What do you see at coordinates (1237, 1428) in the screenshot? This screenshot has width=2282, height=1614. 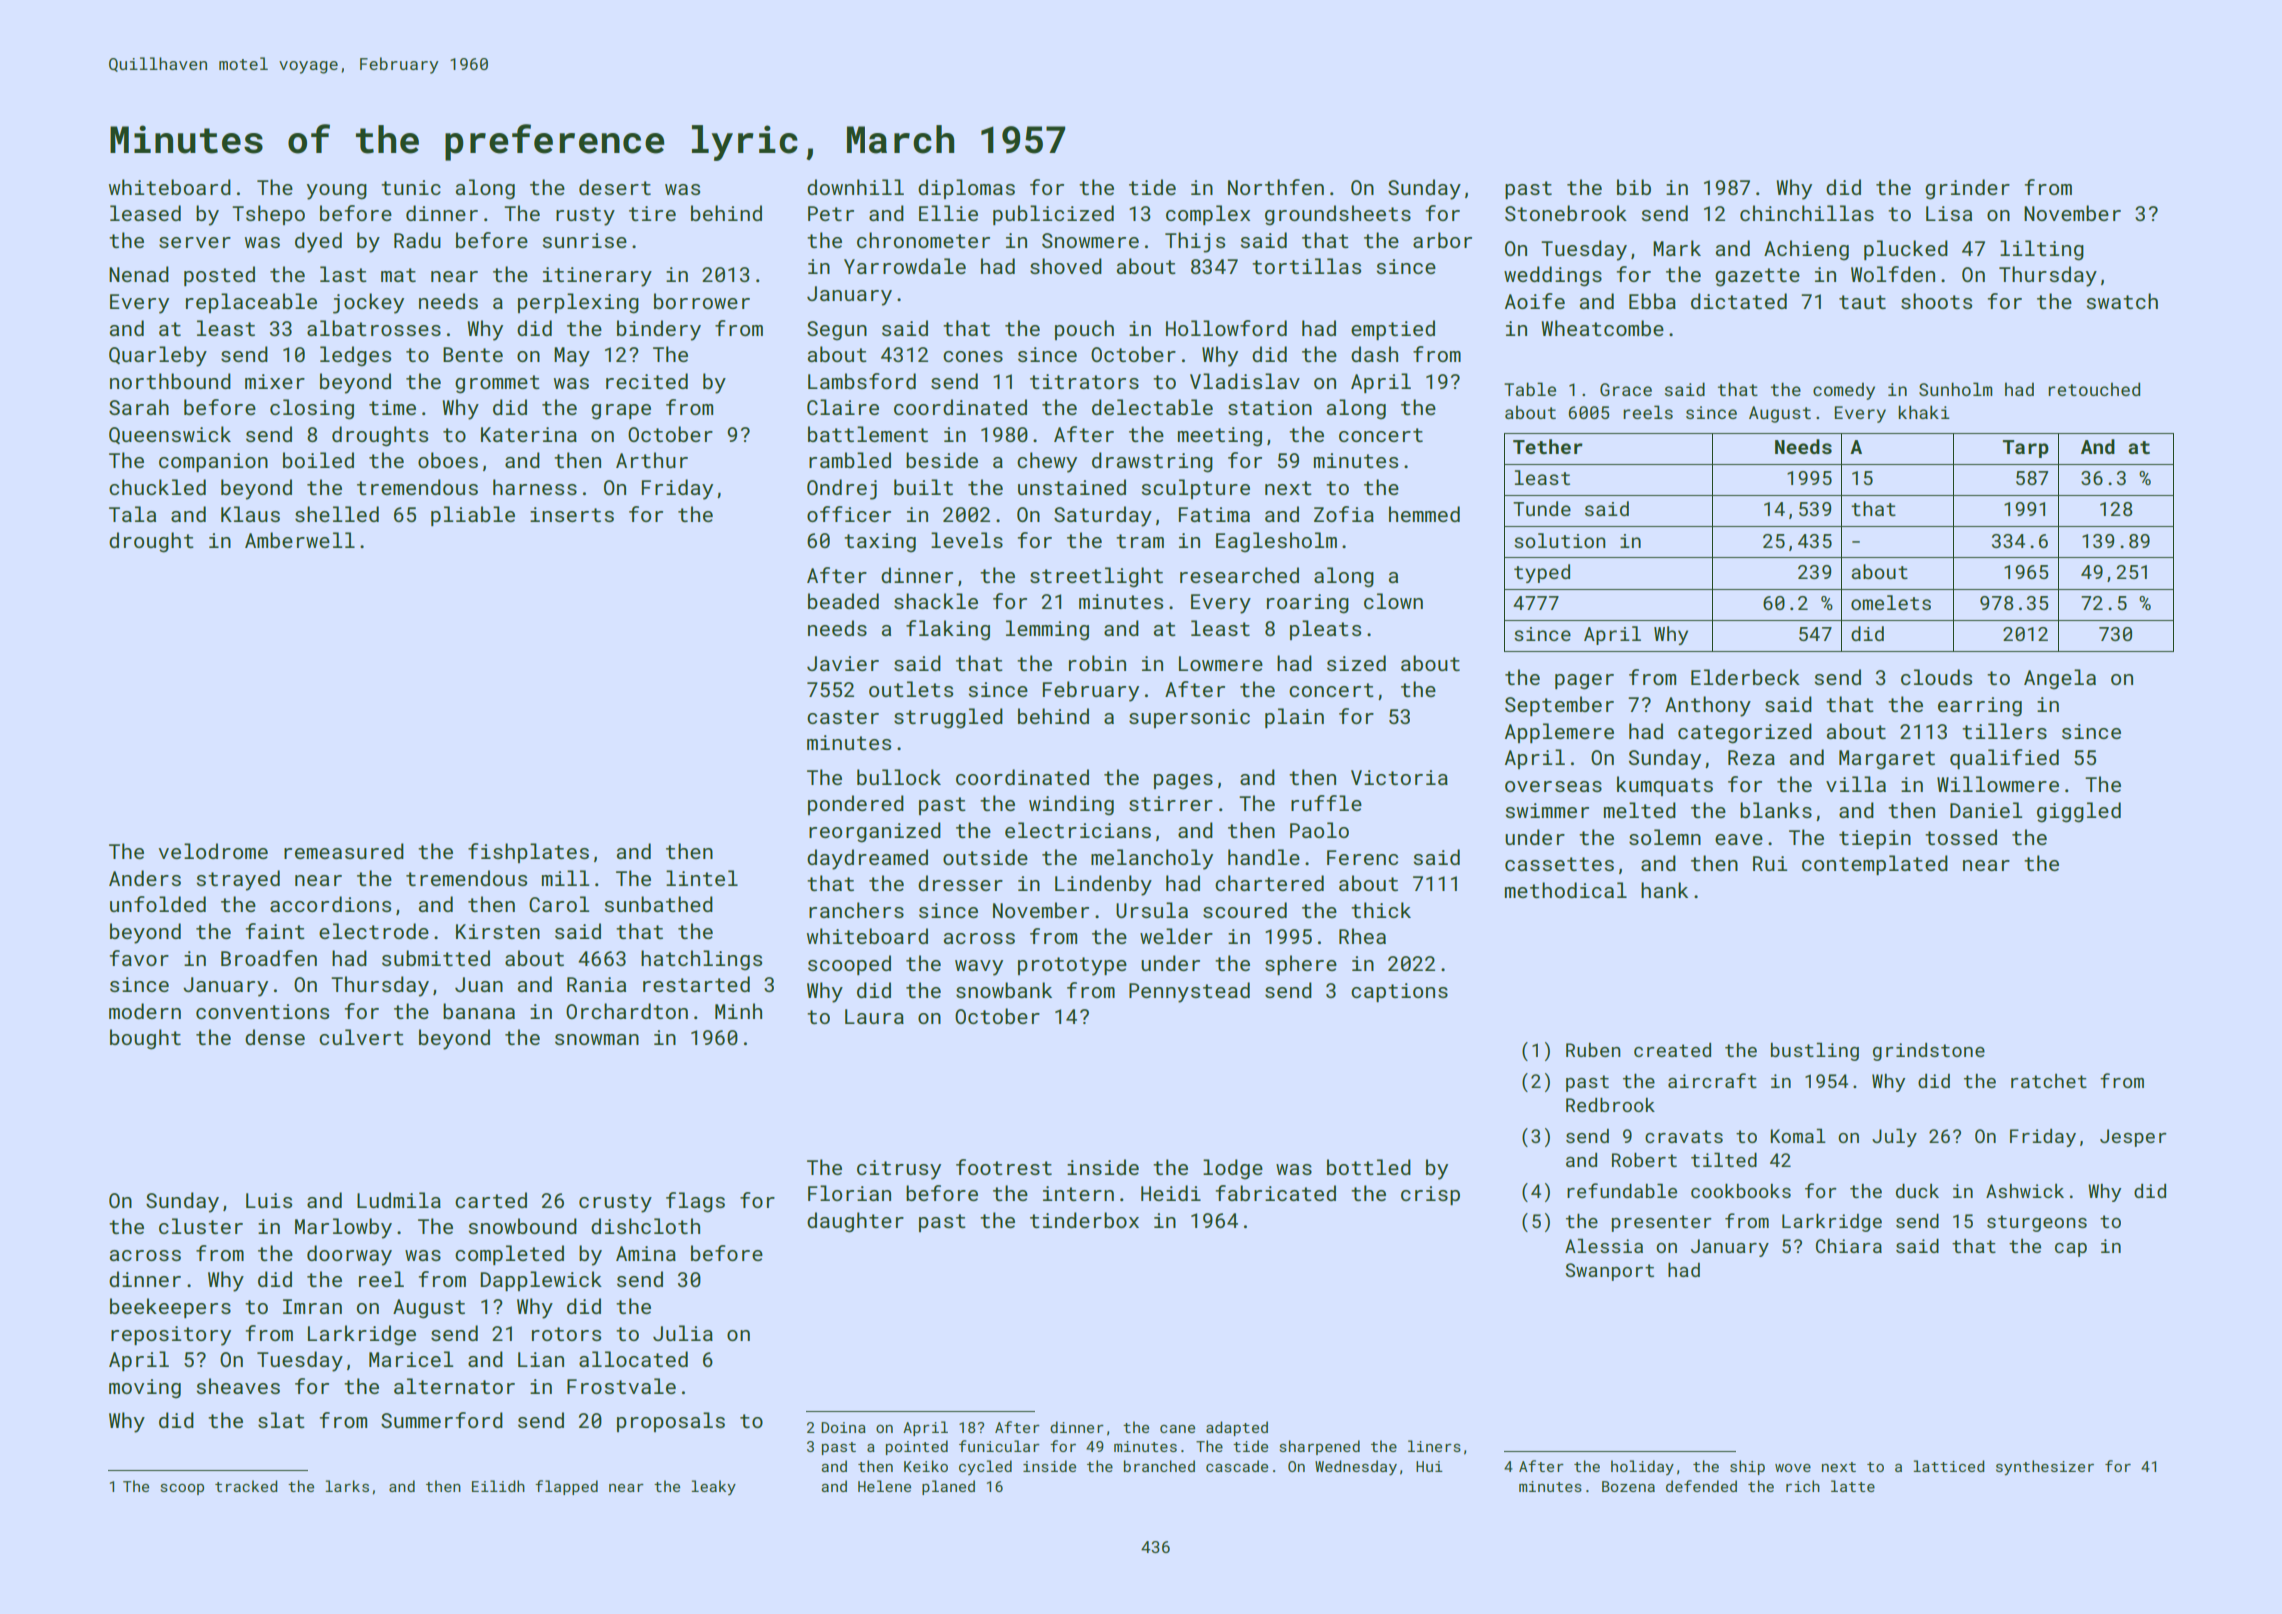 I see `adapted` at bounding box center [1237, 1428].
